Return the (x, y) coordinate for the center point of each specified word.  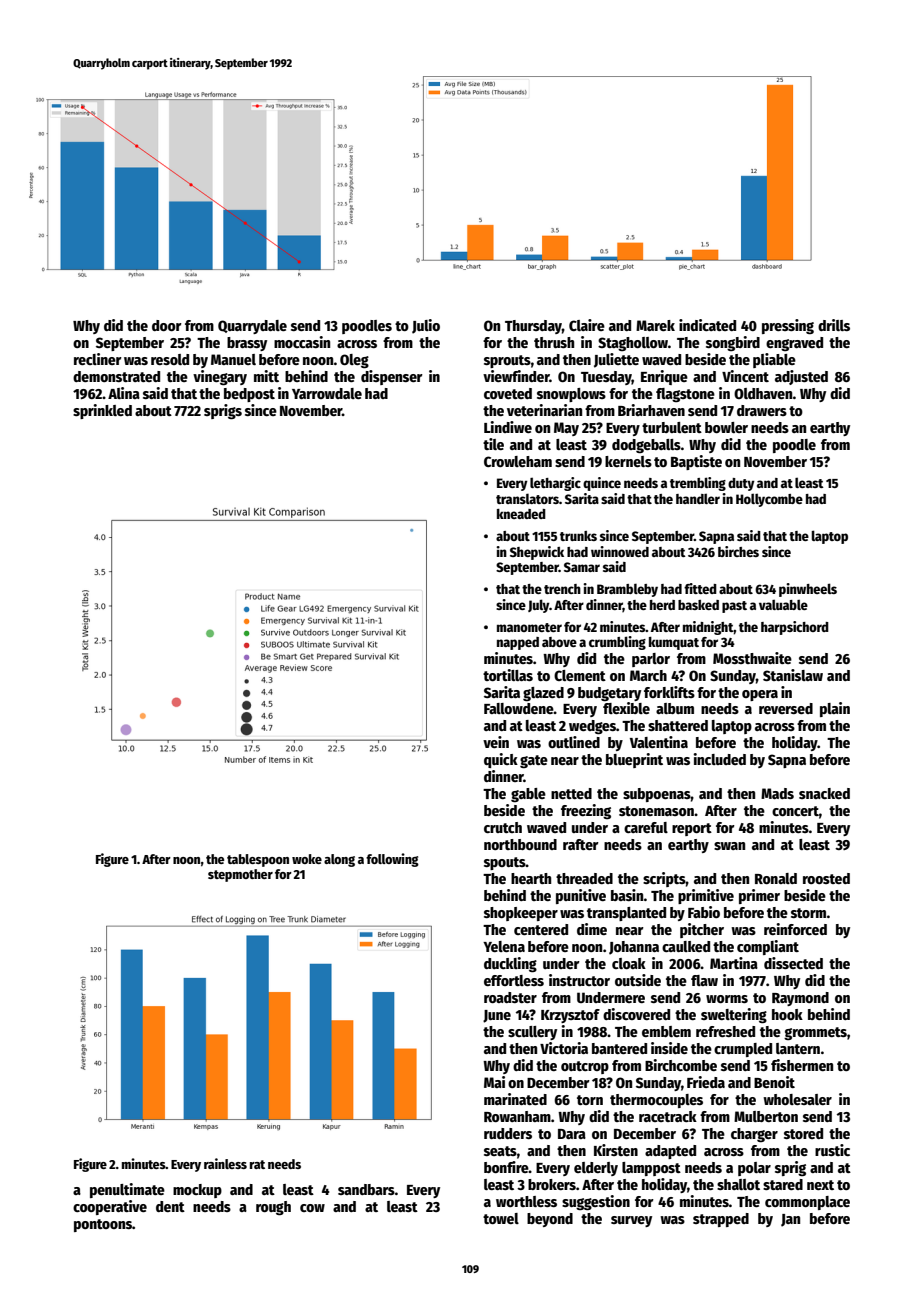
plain (835, 709)
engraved (794, 344)
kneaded (521, 514)
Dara (572, 1134)
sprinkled (102, 411)
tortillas (508, 675)
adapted (670, 1152)
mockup (197, 1191)
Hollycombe (769, 500)
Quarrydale (252, 327)
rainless (225, 1163)
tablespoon (258, 860)
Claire (587, 325)
